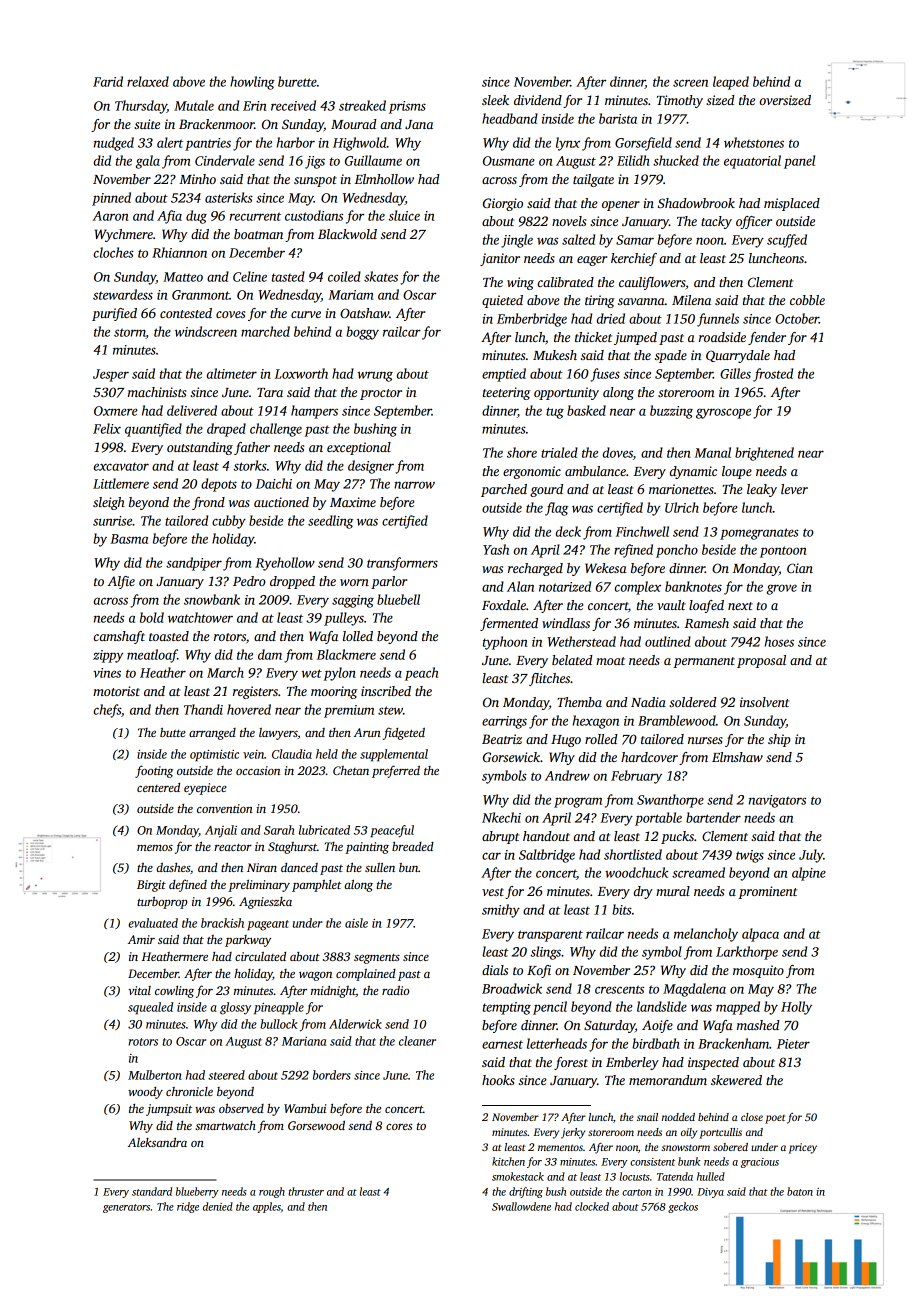 This page has height=1308, width=924. Describe the element at coordinates (767, 338) in the page. I see `fender` at that location.
